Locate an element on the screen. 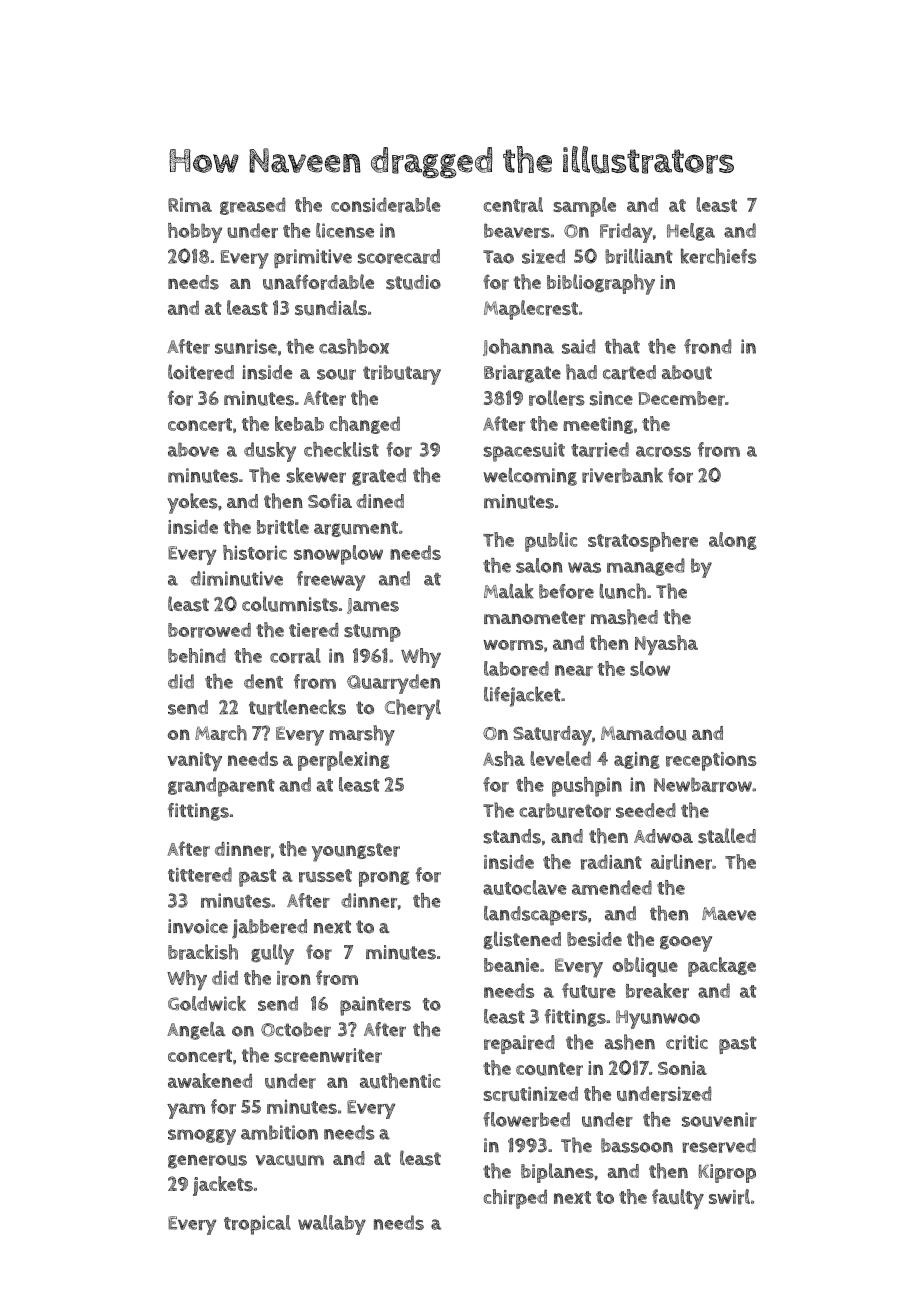  painters is located at coordinates (375, 1006).
